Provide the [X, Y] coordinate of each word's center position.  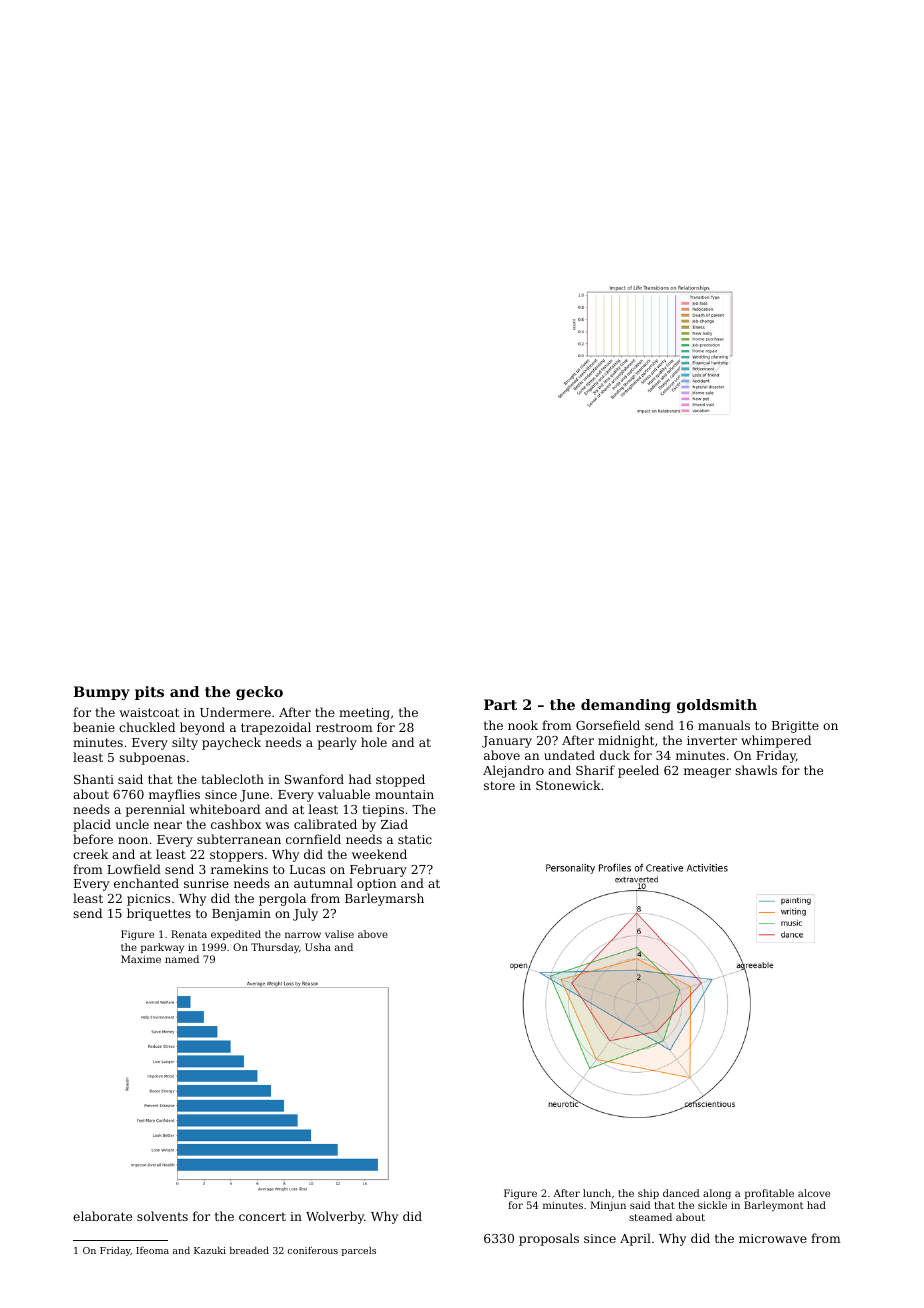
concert [262, 1216]
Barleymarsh [384, 899]
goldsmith [717, 706]
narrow [303, 935]
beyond [202, 728]
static [415, 839]
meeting [364, 714]
